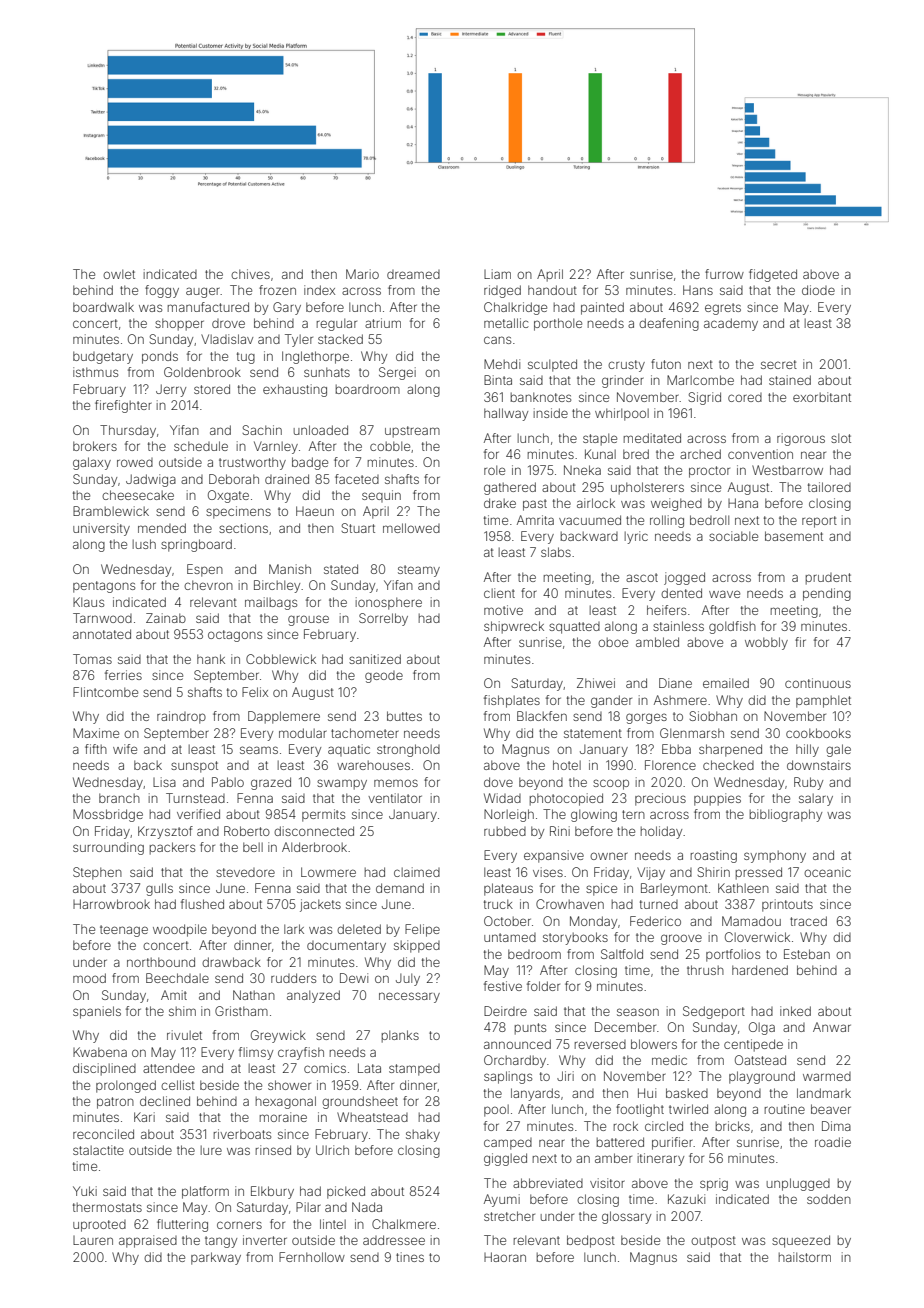 This page has width=924, height=1308. Describe the element at coordinates (294, 929) in the page. I see `lark` at that location.
